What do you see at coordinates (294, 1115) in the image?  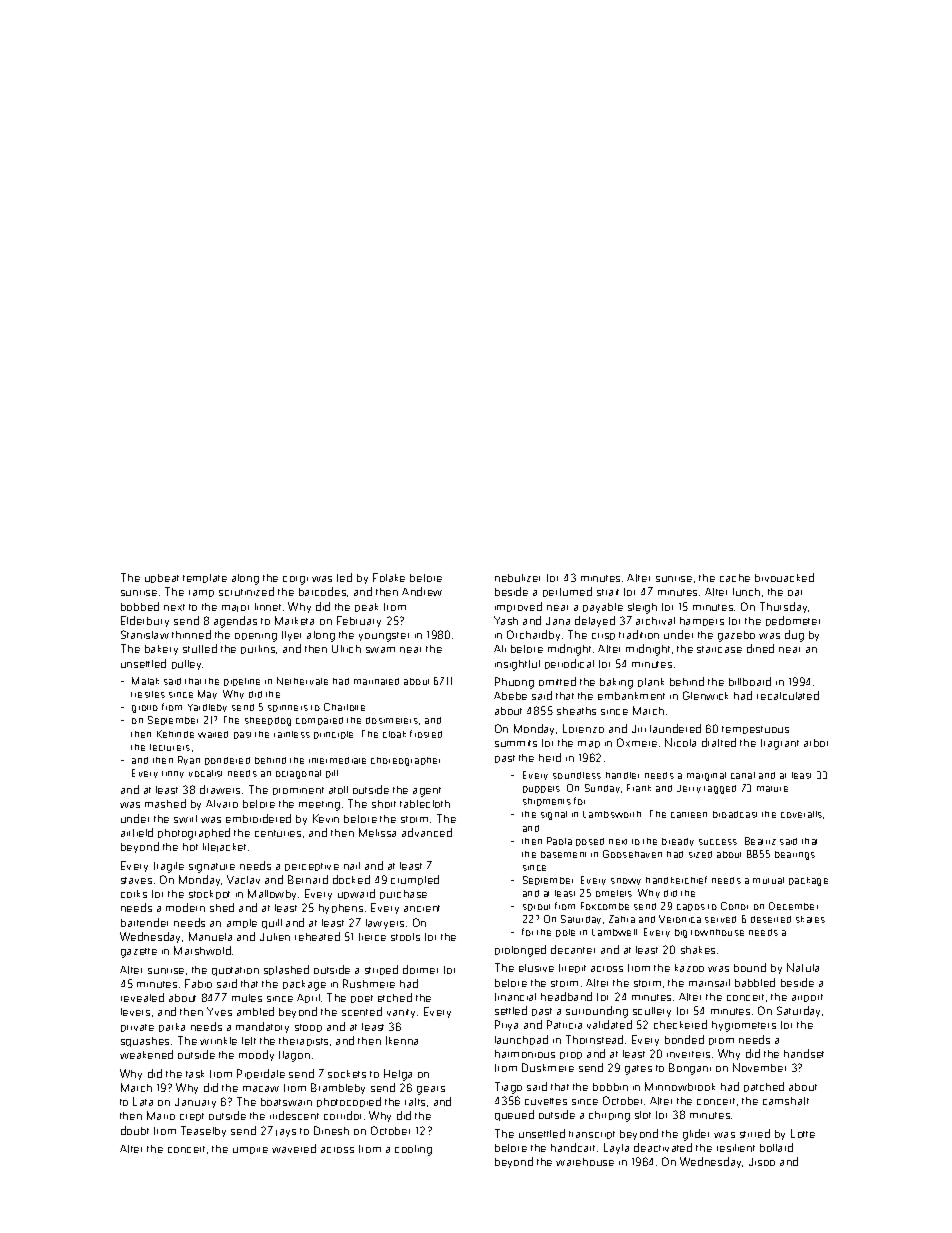 I see `iridescent` at bounding box center [294, 1115].
